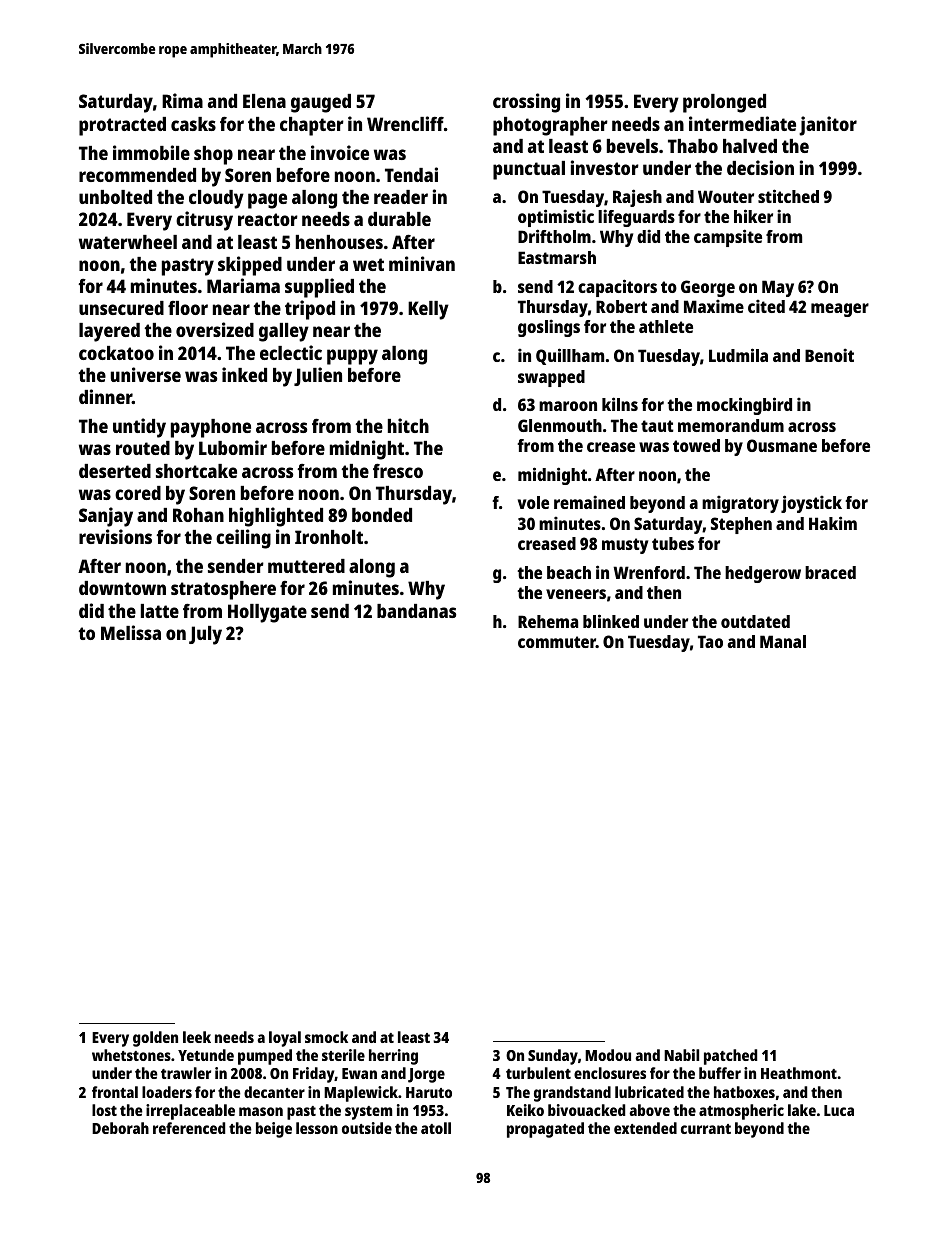  Describe the element at coordinates (155, 1039) in the image. I see `golden` at that location.
